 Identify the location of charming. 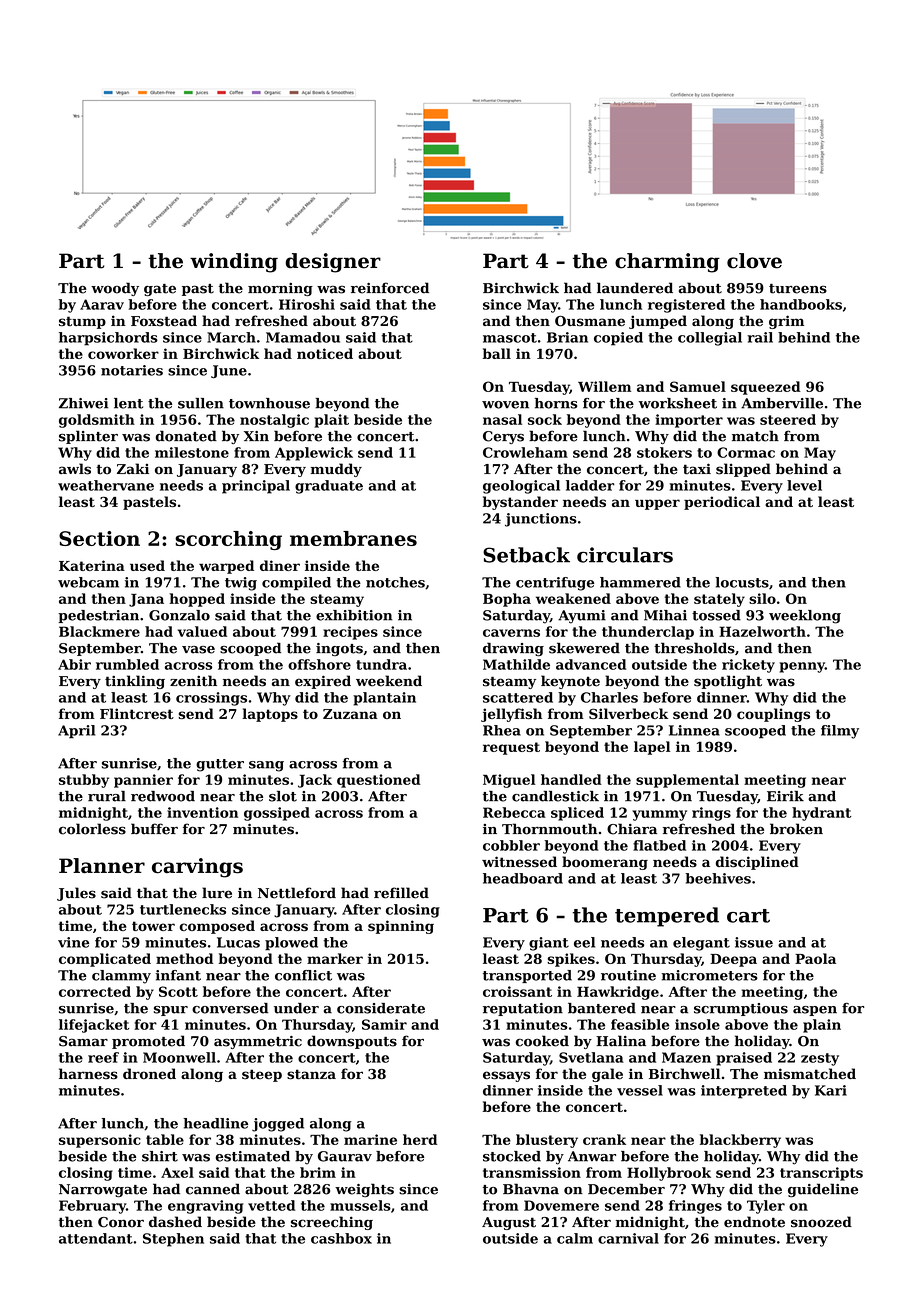
(667, 263).
